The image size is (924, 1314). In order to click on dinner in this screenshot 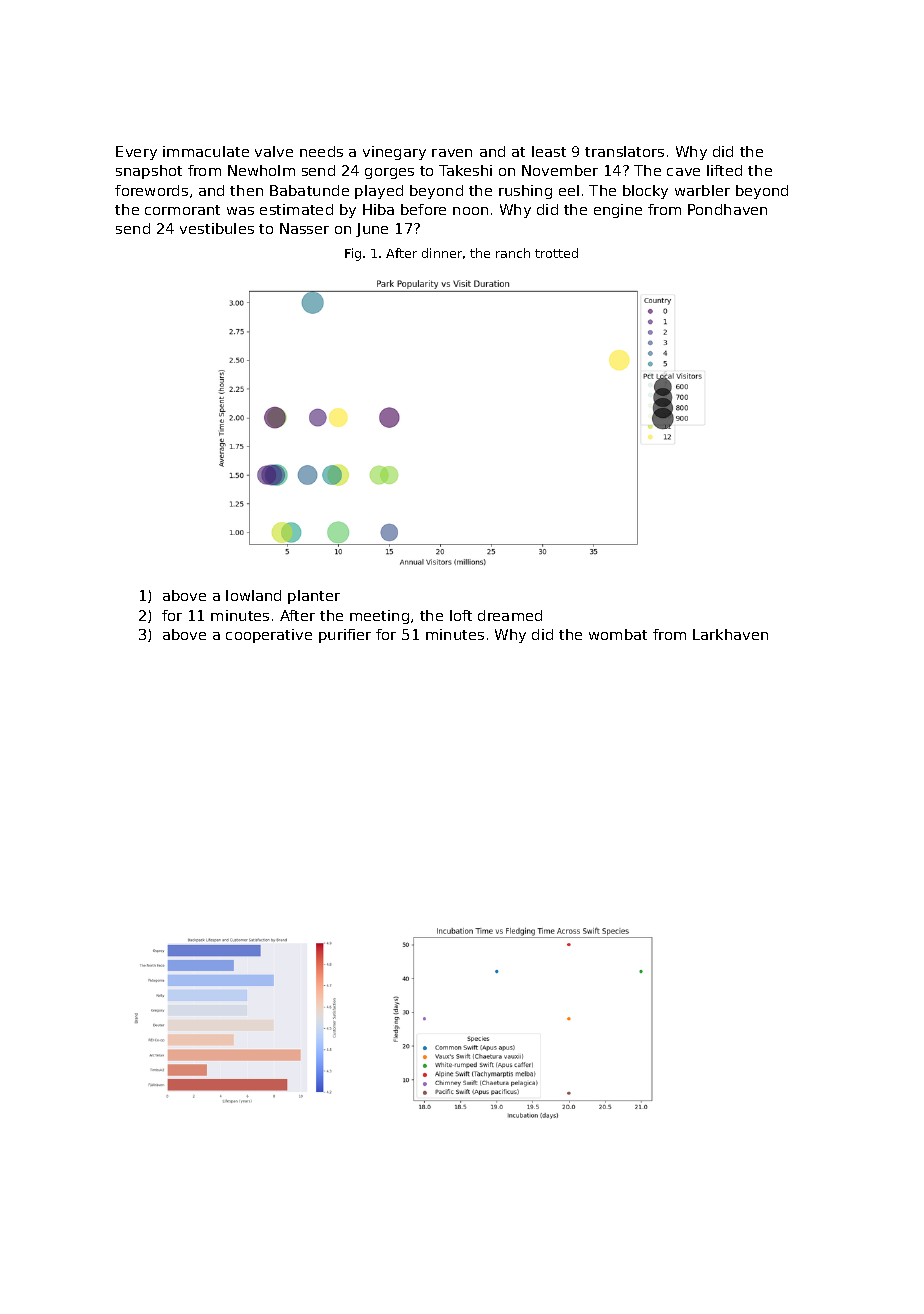, I will do `click(442, 253)`.
